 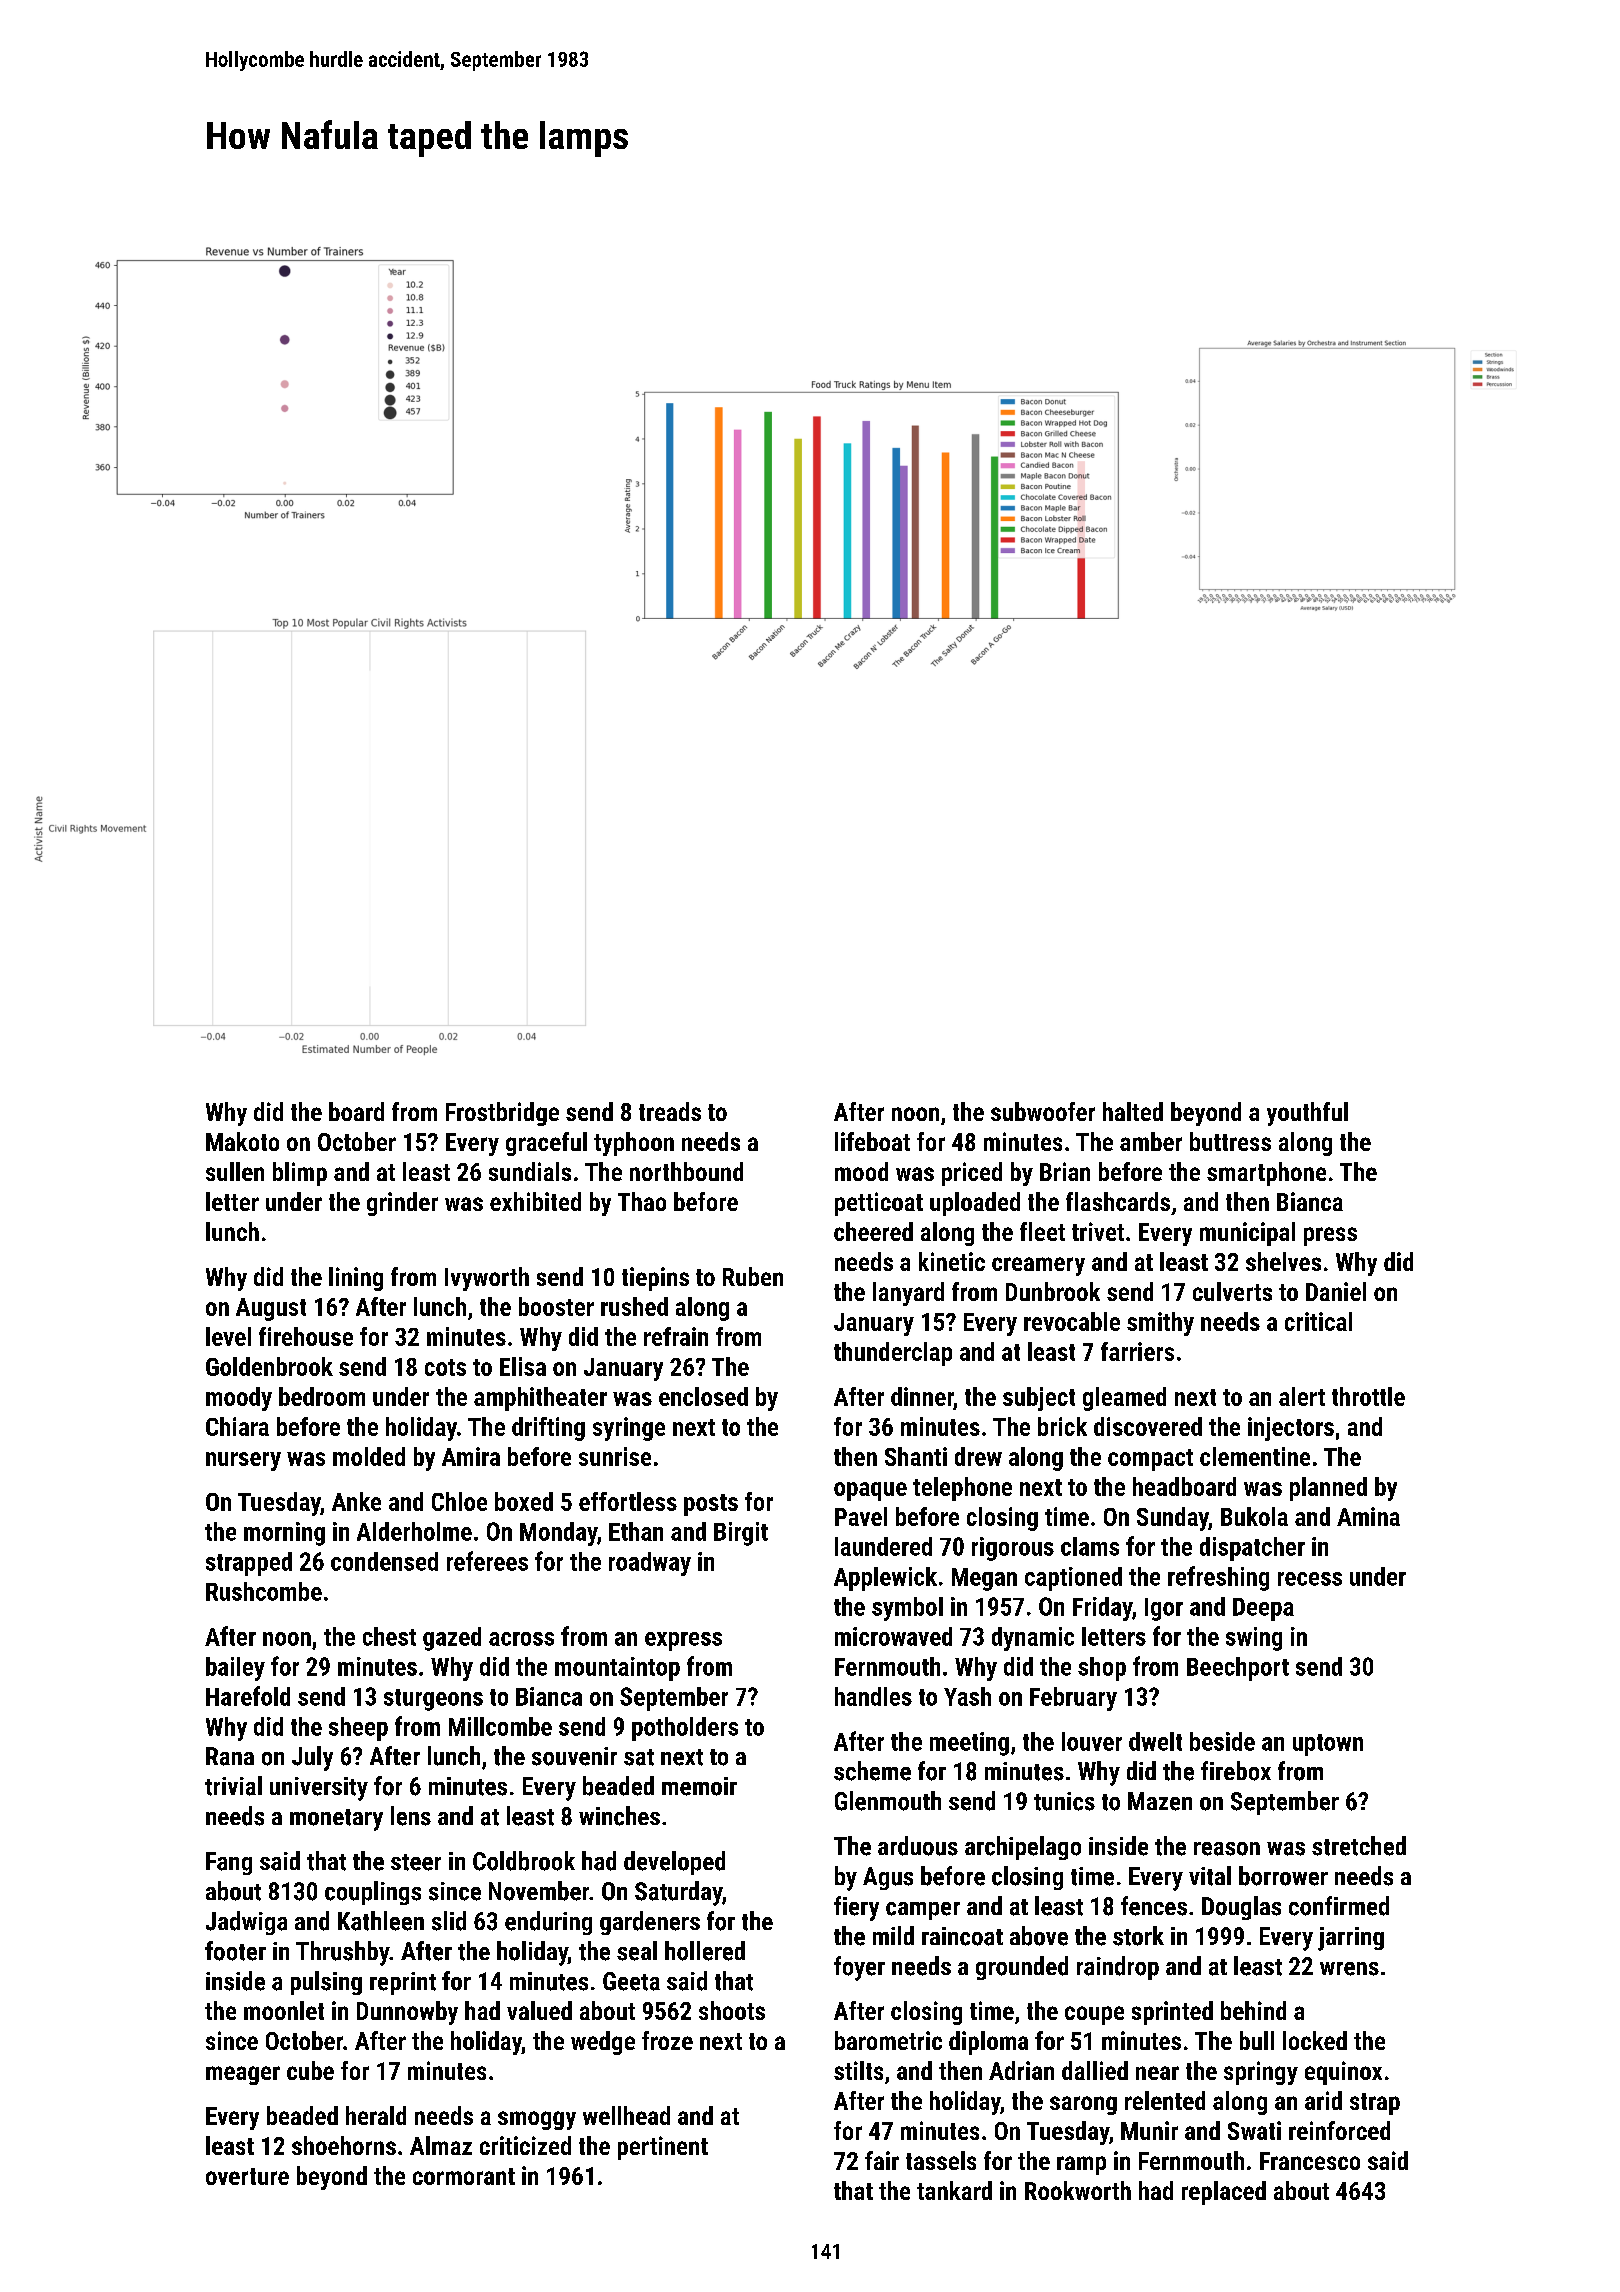 I want to click on symbol, so click(x=907, y=1609).
